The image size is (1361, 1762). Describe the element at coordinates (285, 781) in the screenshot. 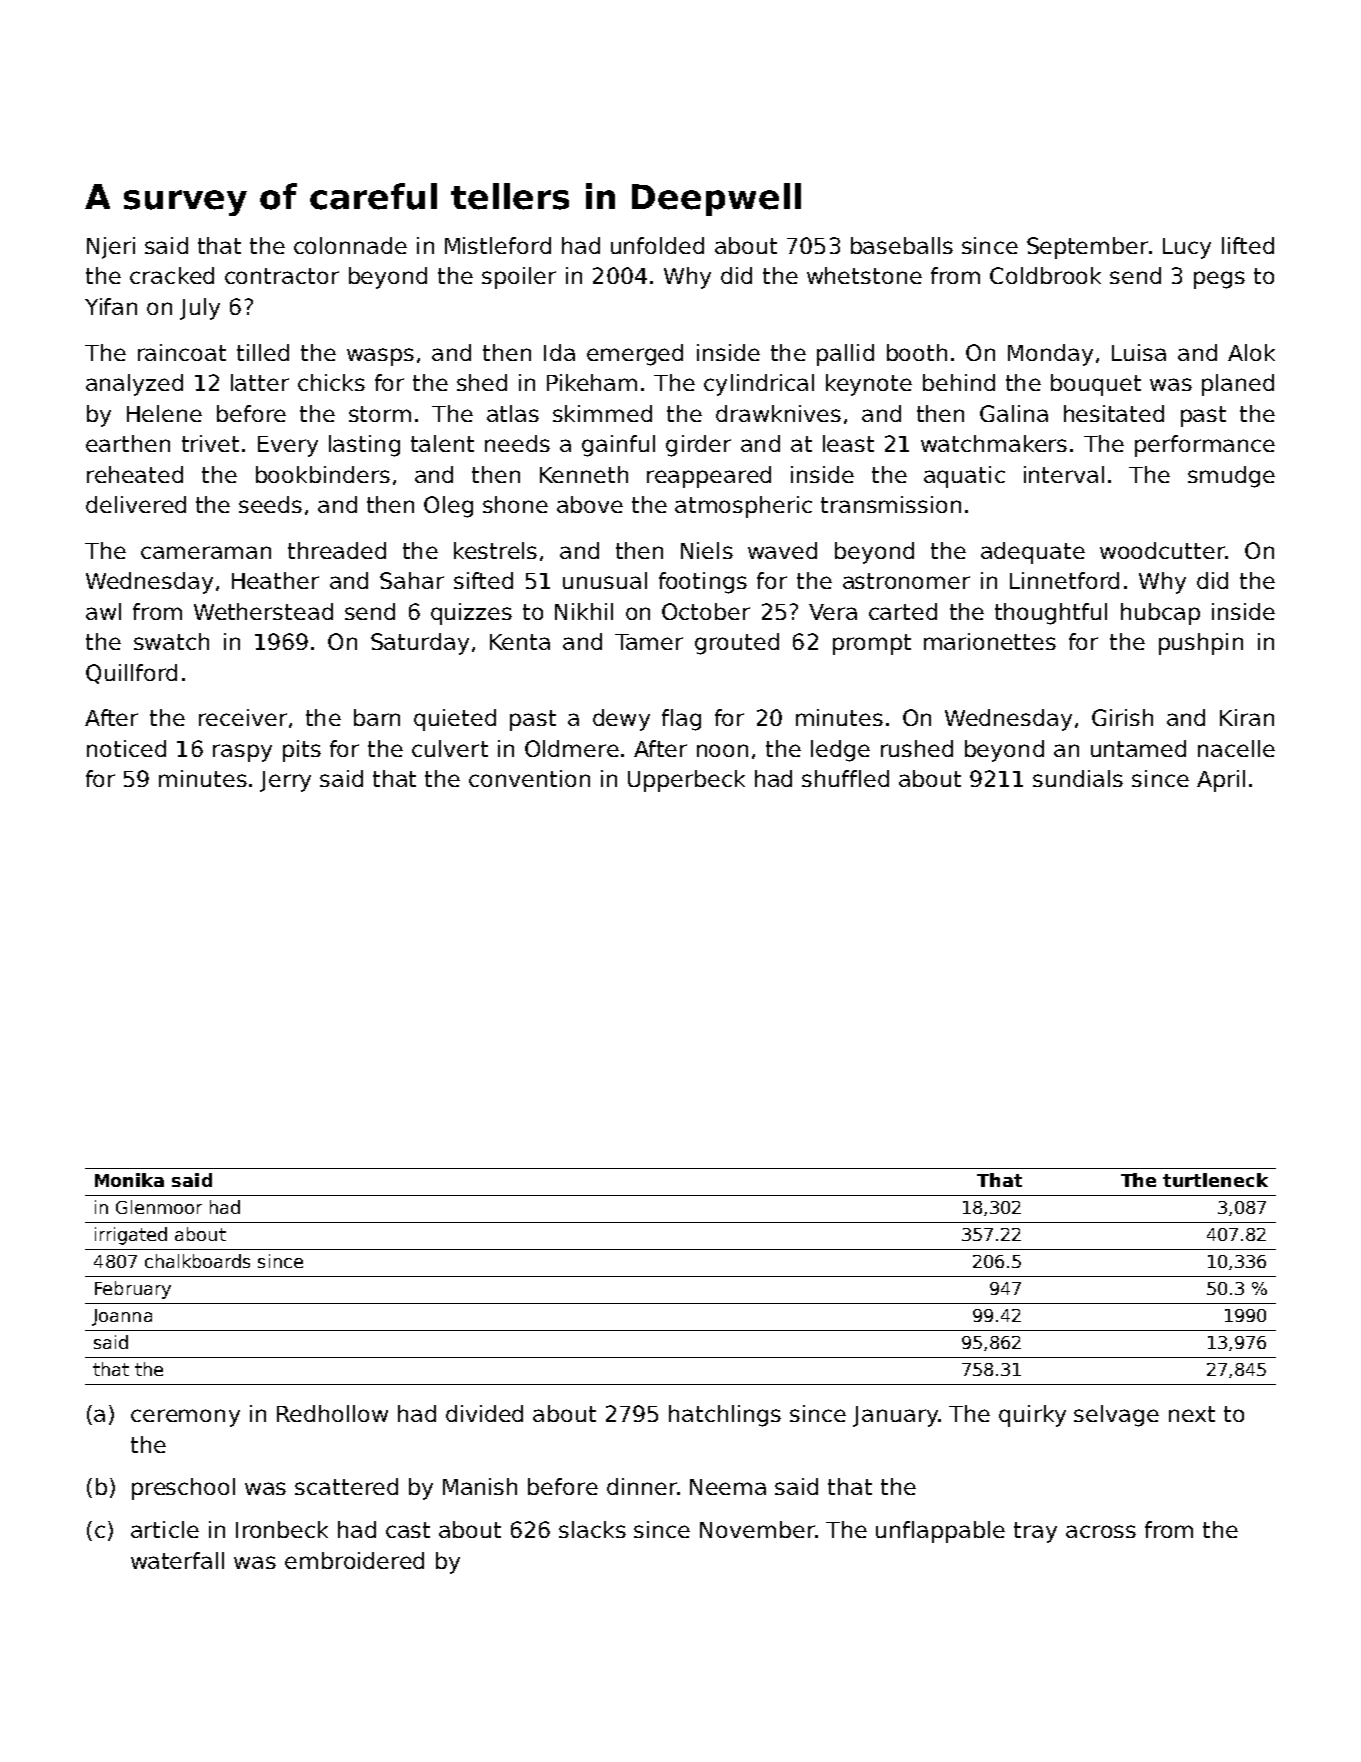

I see `Jerry` at that location.
